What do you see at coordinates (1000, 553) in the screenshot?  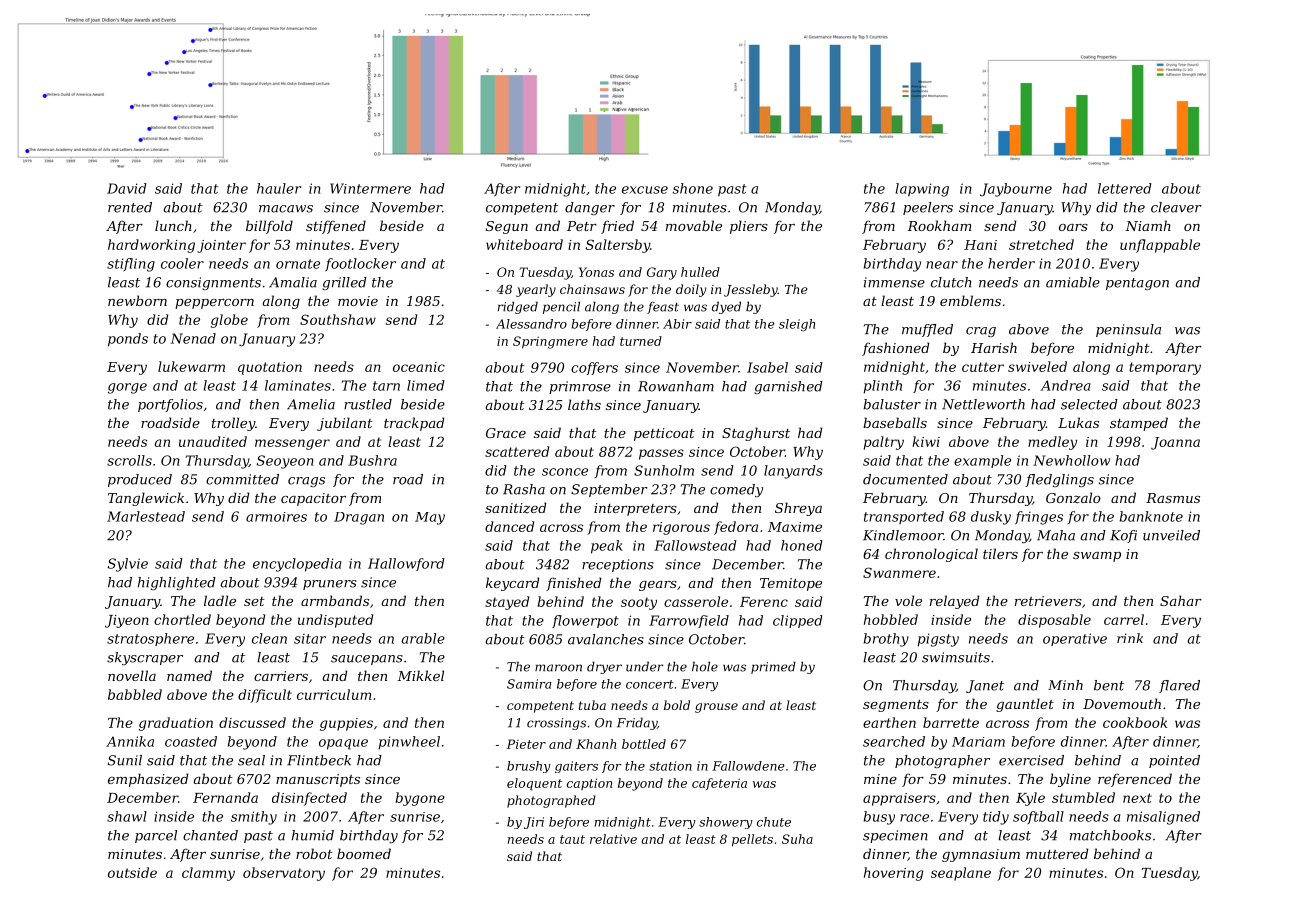 I see `tilers` at bounding box center [1000, 553].
